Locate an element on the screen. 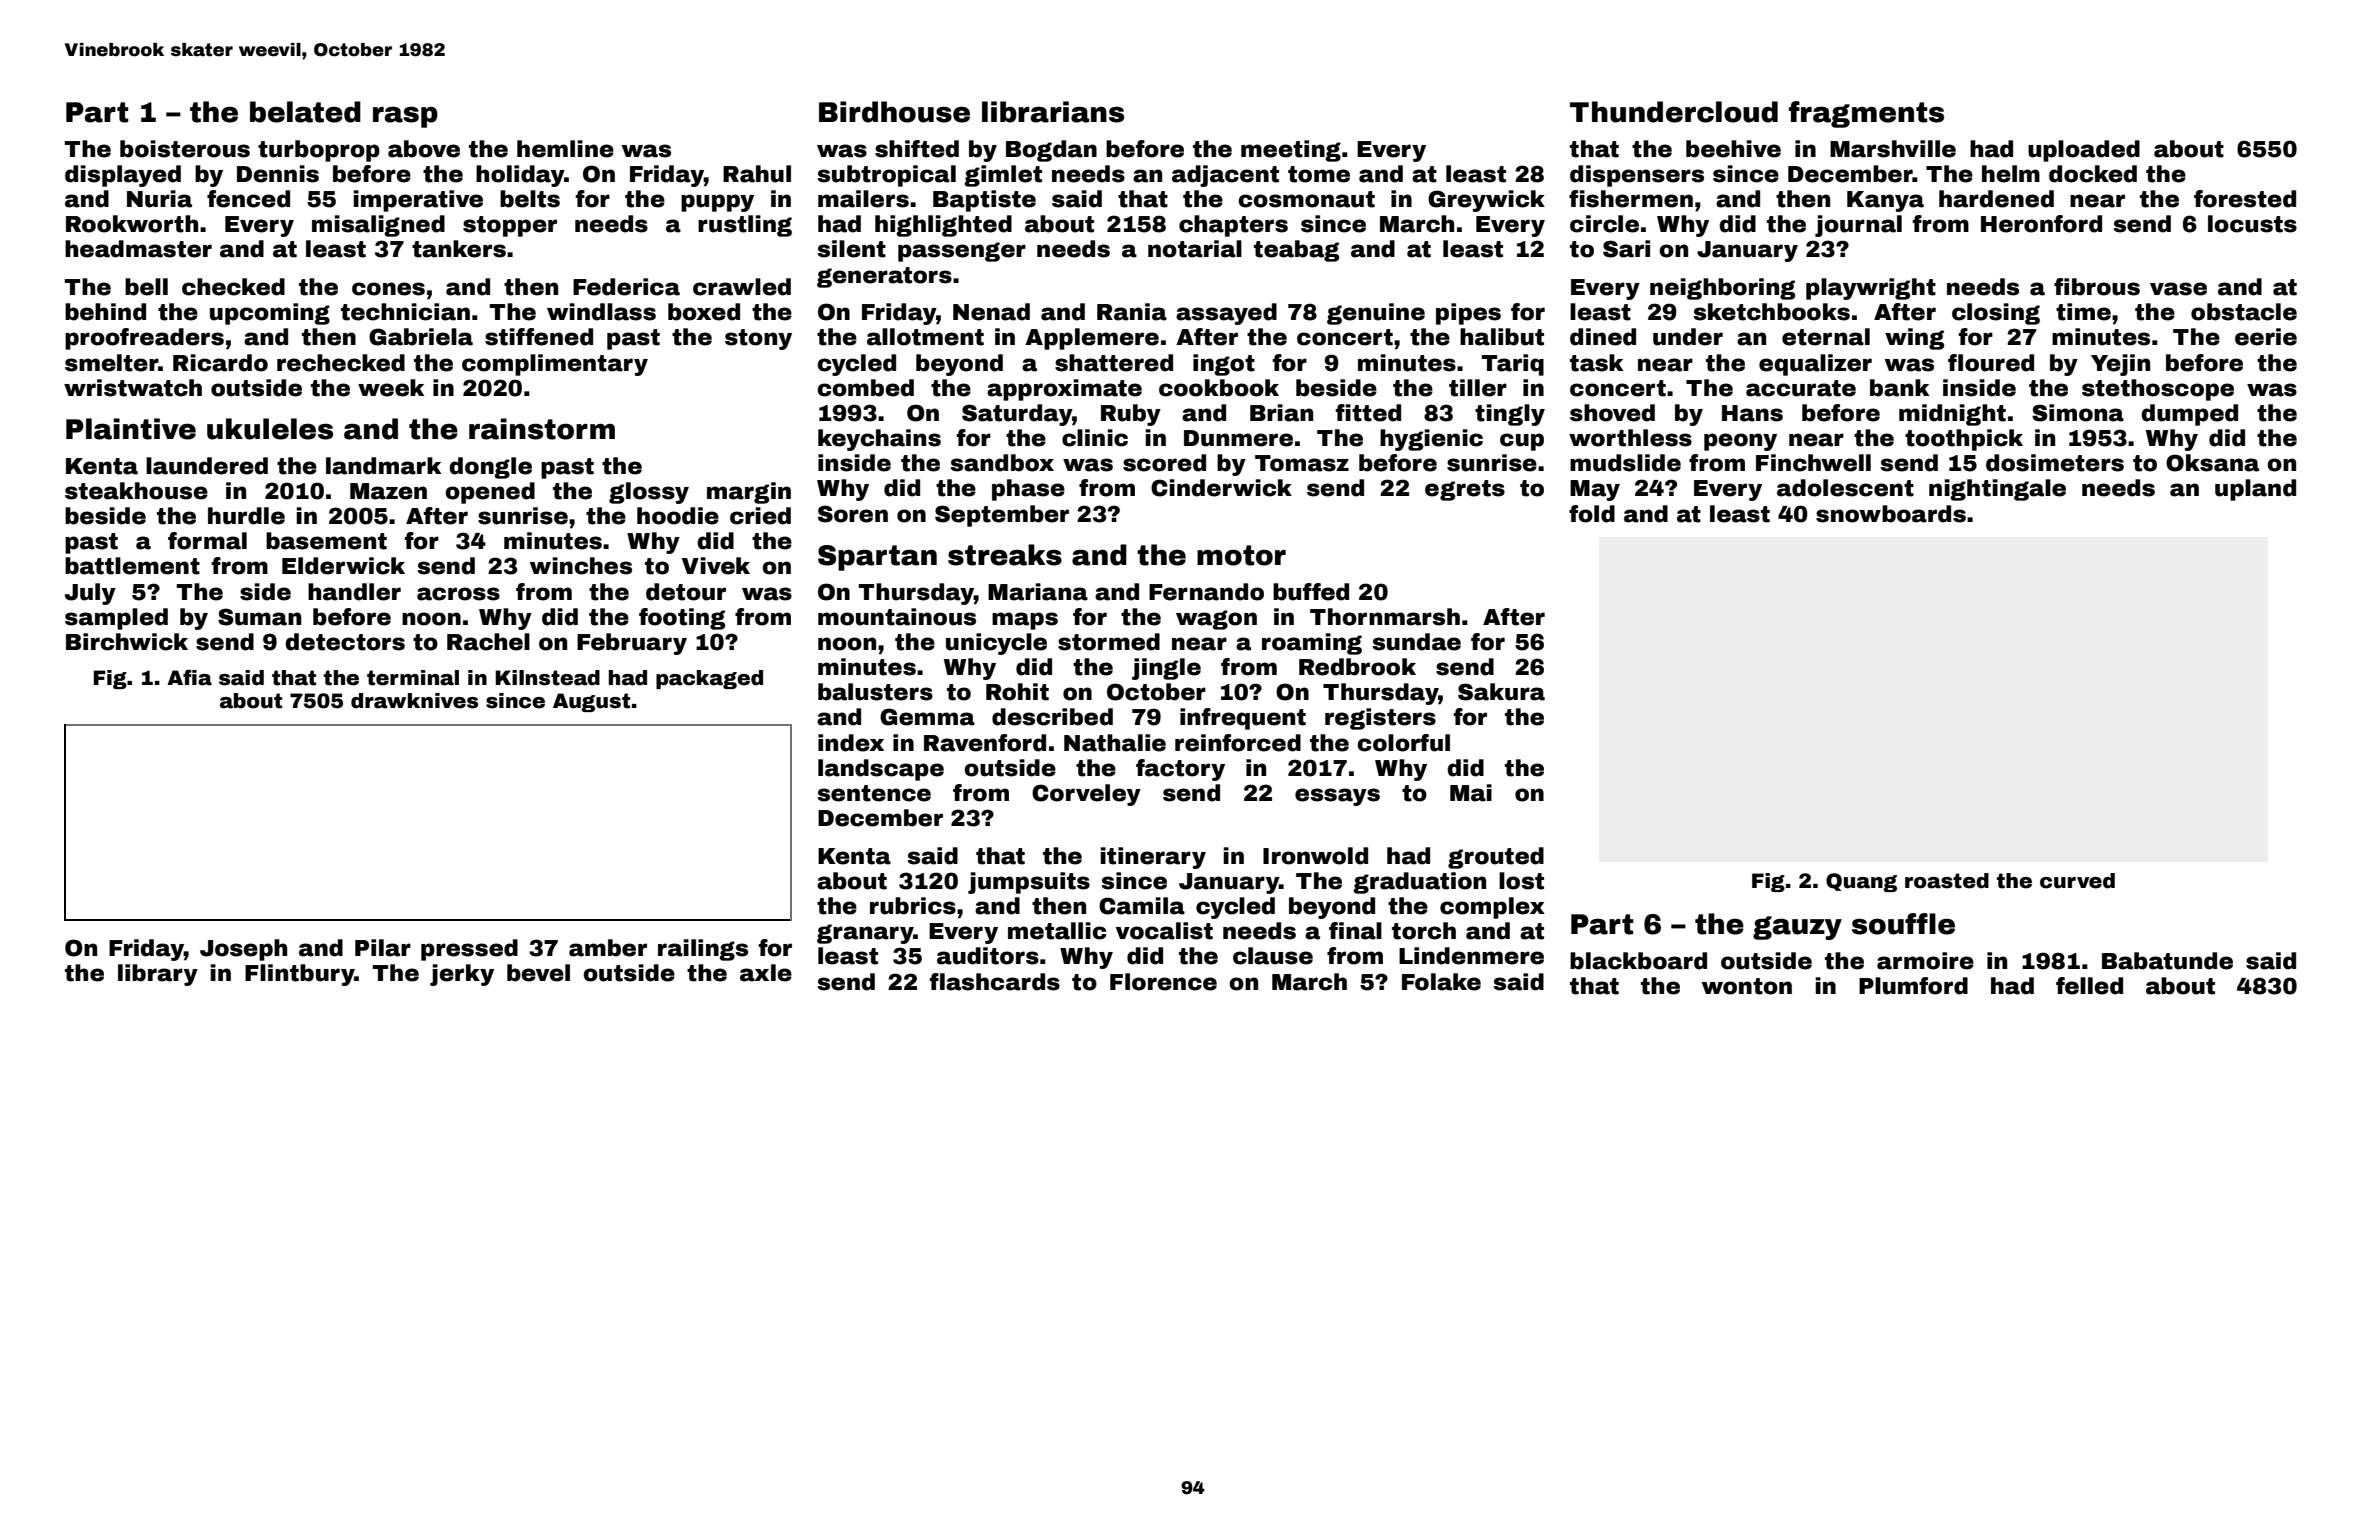 This screenshot has width=2362, height=1528. flashcards is located at coordinates (995, 982).
